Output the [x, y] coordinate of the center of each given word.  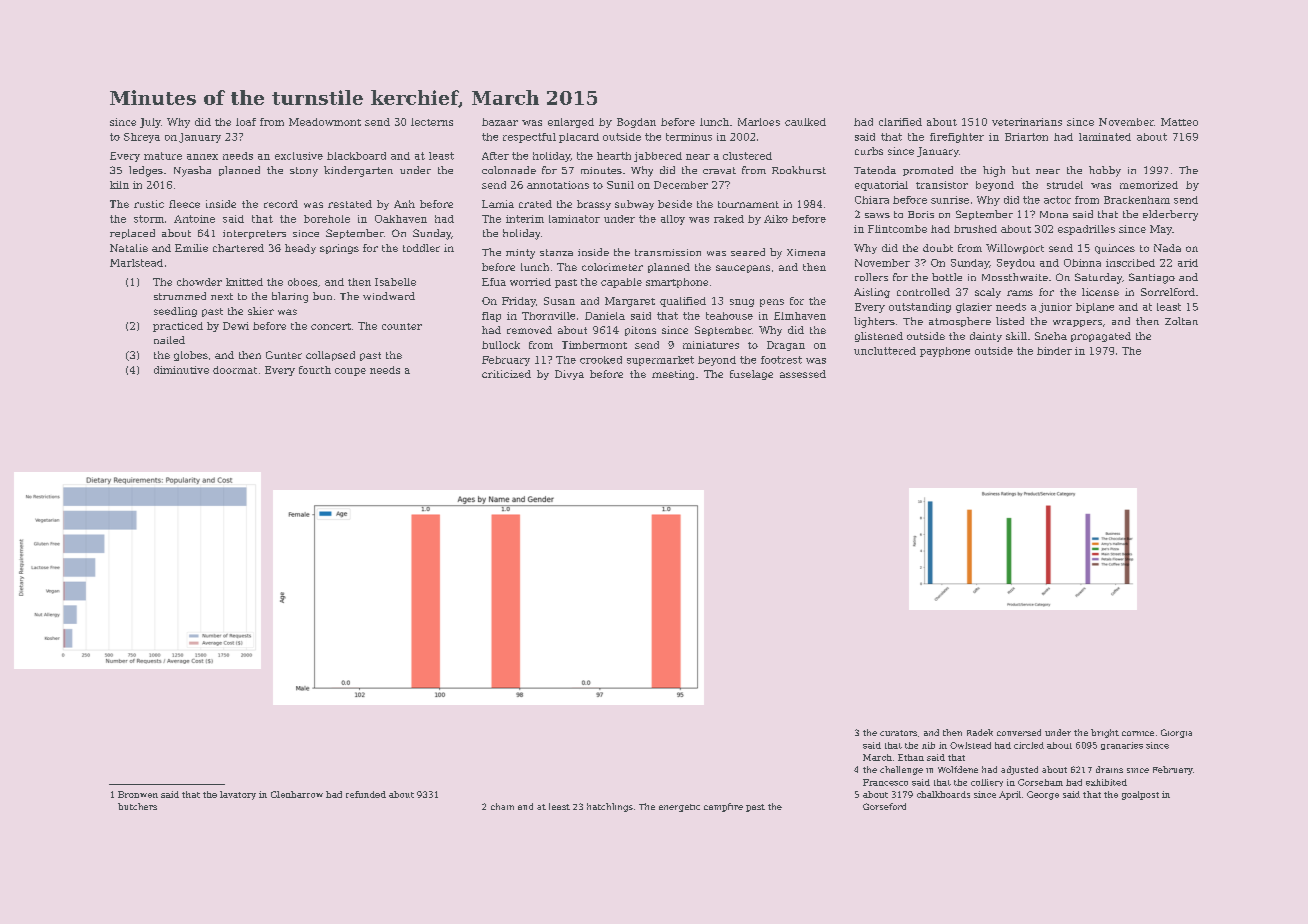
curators [898, 733]
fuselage [751, 375]
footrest [781, 360]
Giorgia [1176, 733]
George [1043, 795]
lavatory [238, 795]
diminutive [181, 370]
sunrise [950, 200]
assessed [803, 374]
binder [1054, 351]
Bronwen [138, 794]
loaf [246, 122]
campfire [723, 807]
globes [191, 356]
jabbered [658, 157]
